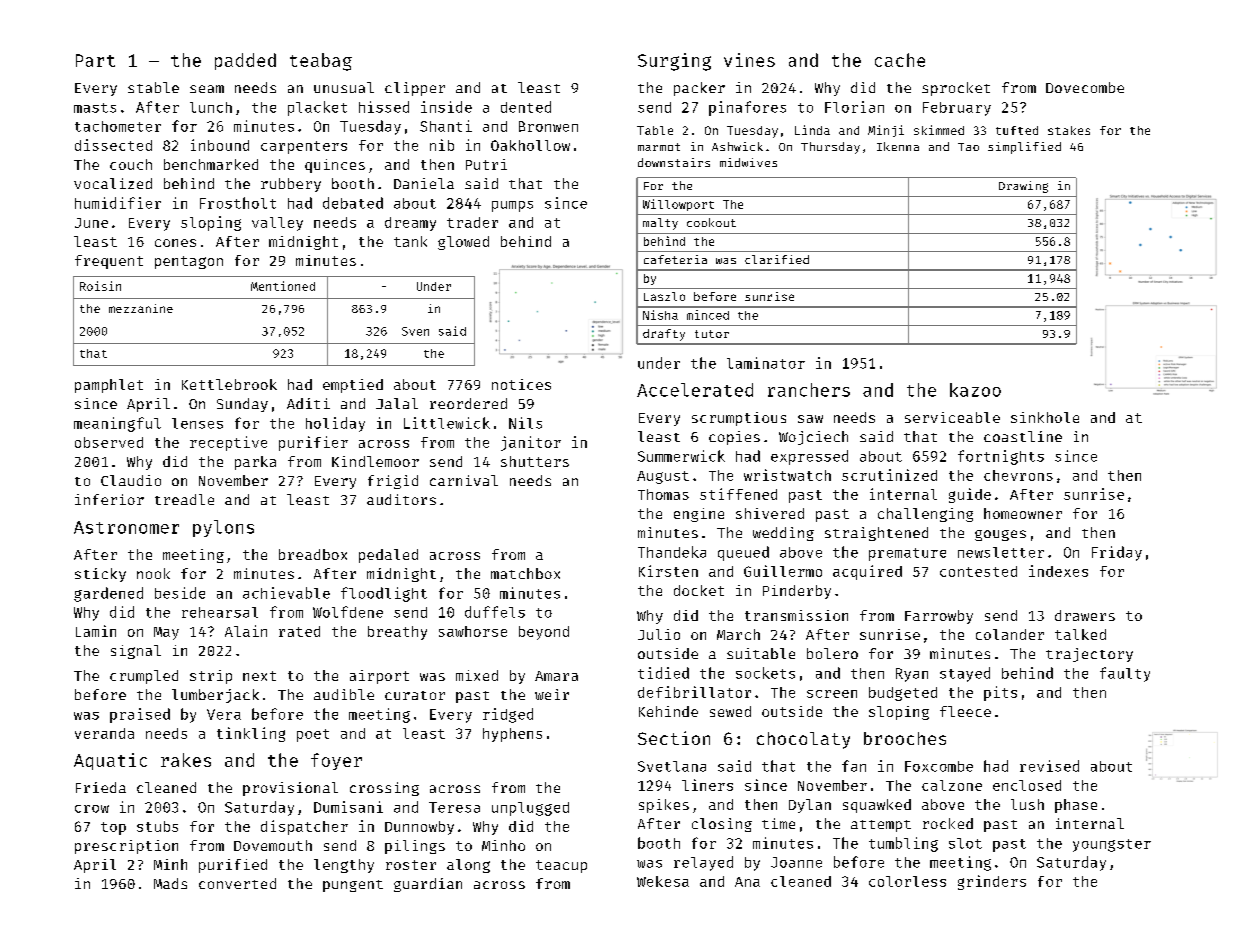 This page has width=1233, height=952. Describe the element at coordinates (797, 592) in the page. I see `Pinderby` at that location.
